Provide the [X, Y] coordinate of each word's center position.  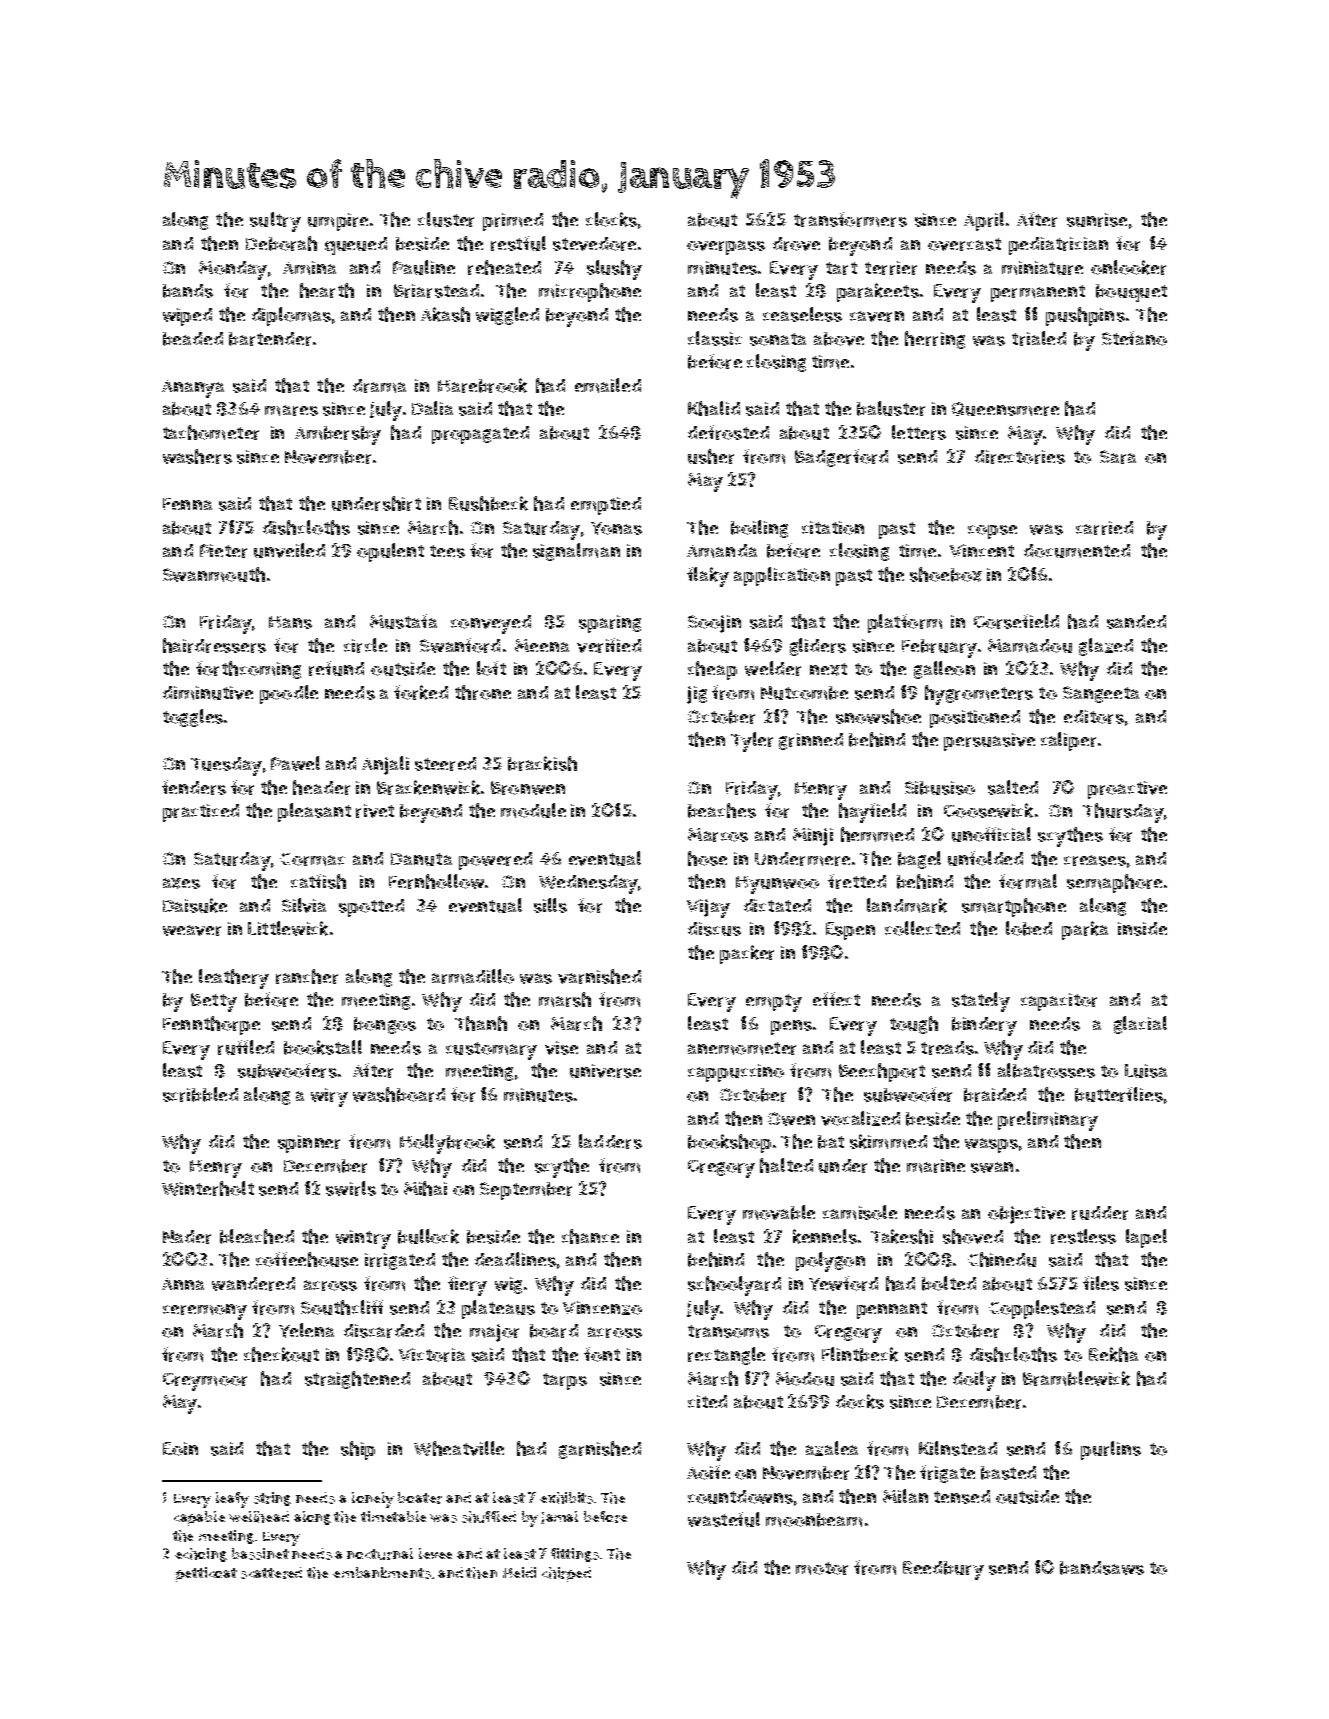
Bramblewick [1076, 1378]
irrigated [400, 1261]
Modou [805, 1379]
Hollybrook [447, 1144]
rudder [1100, 1213]
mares [291, 410]
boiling [759, 529]
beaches [722, 810]
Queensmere [1005, 409]
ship [358, 1450]
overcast [964, 244]
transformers [850, 219]
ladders [610, 1141]
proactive [1127, 790]
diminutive [208, 693]
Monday [233, 270]
